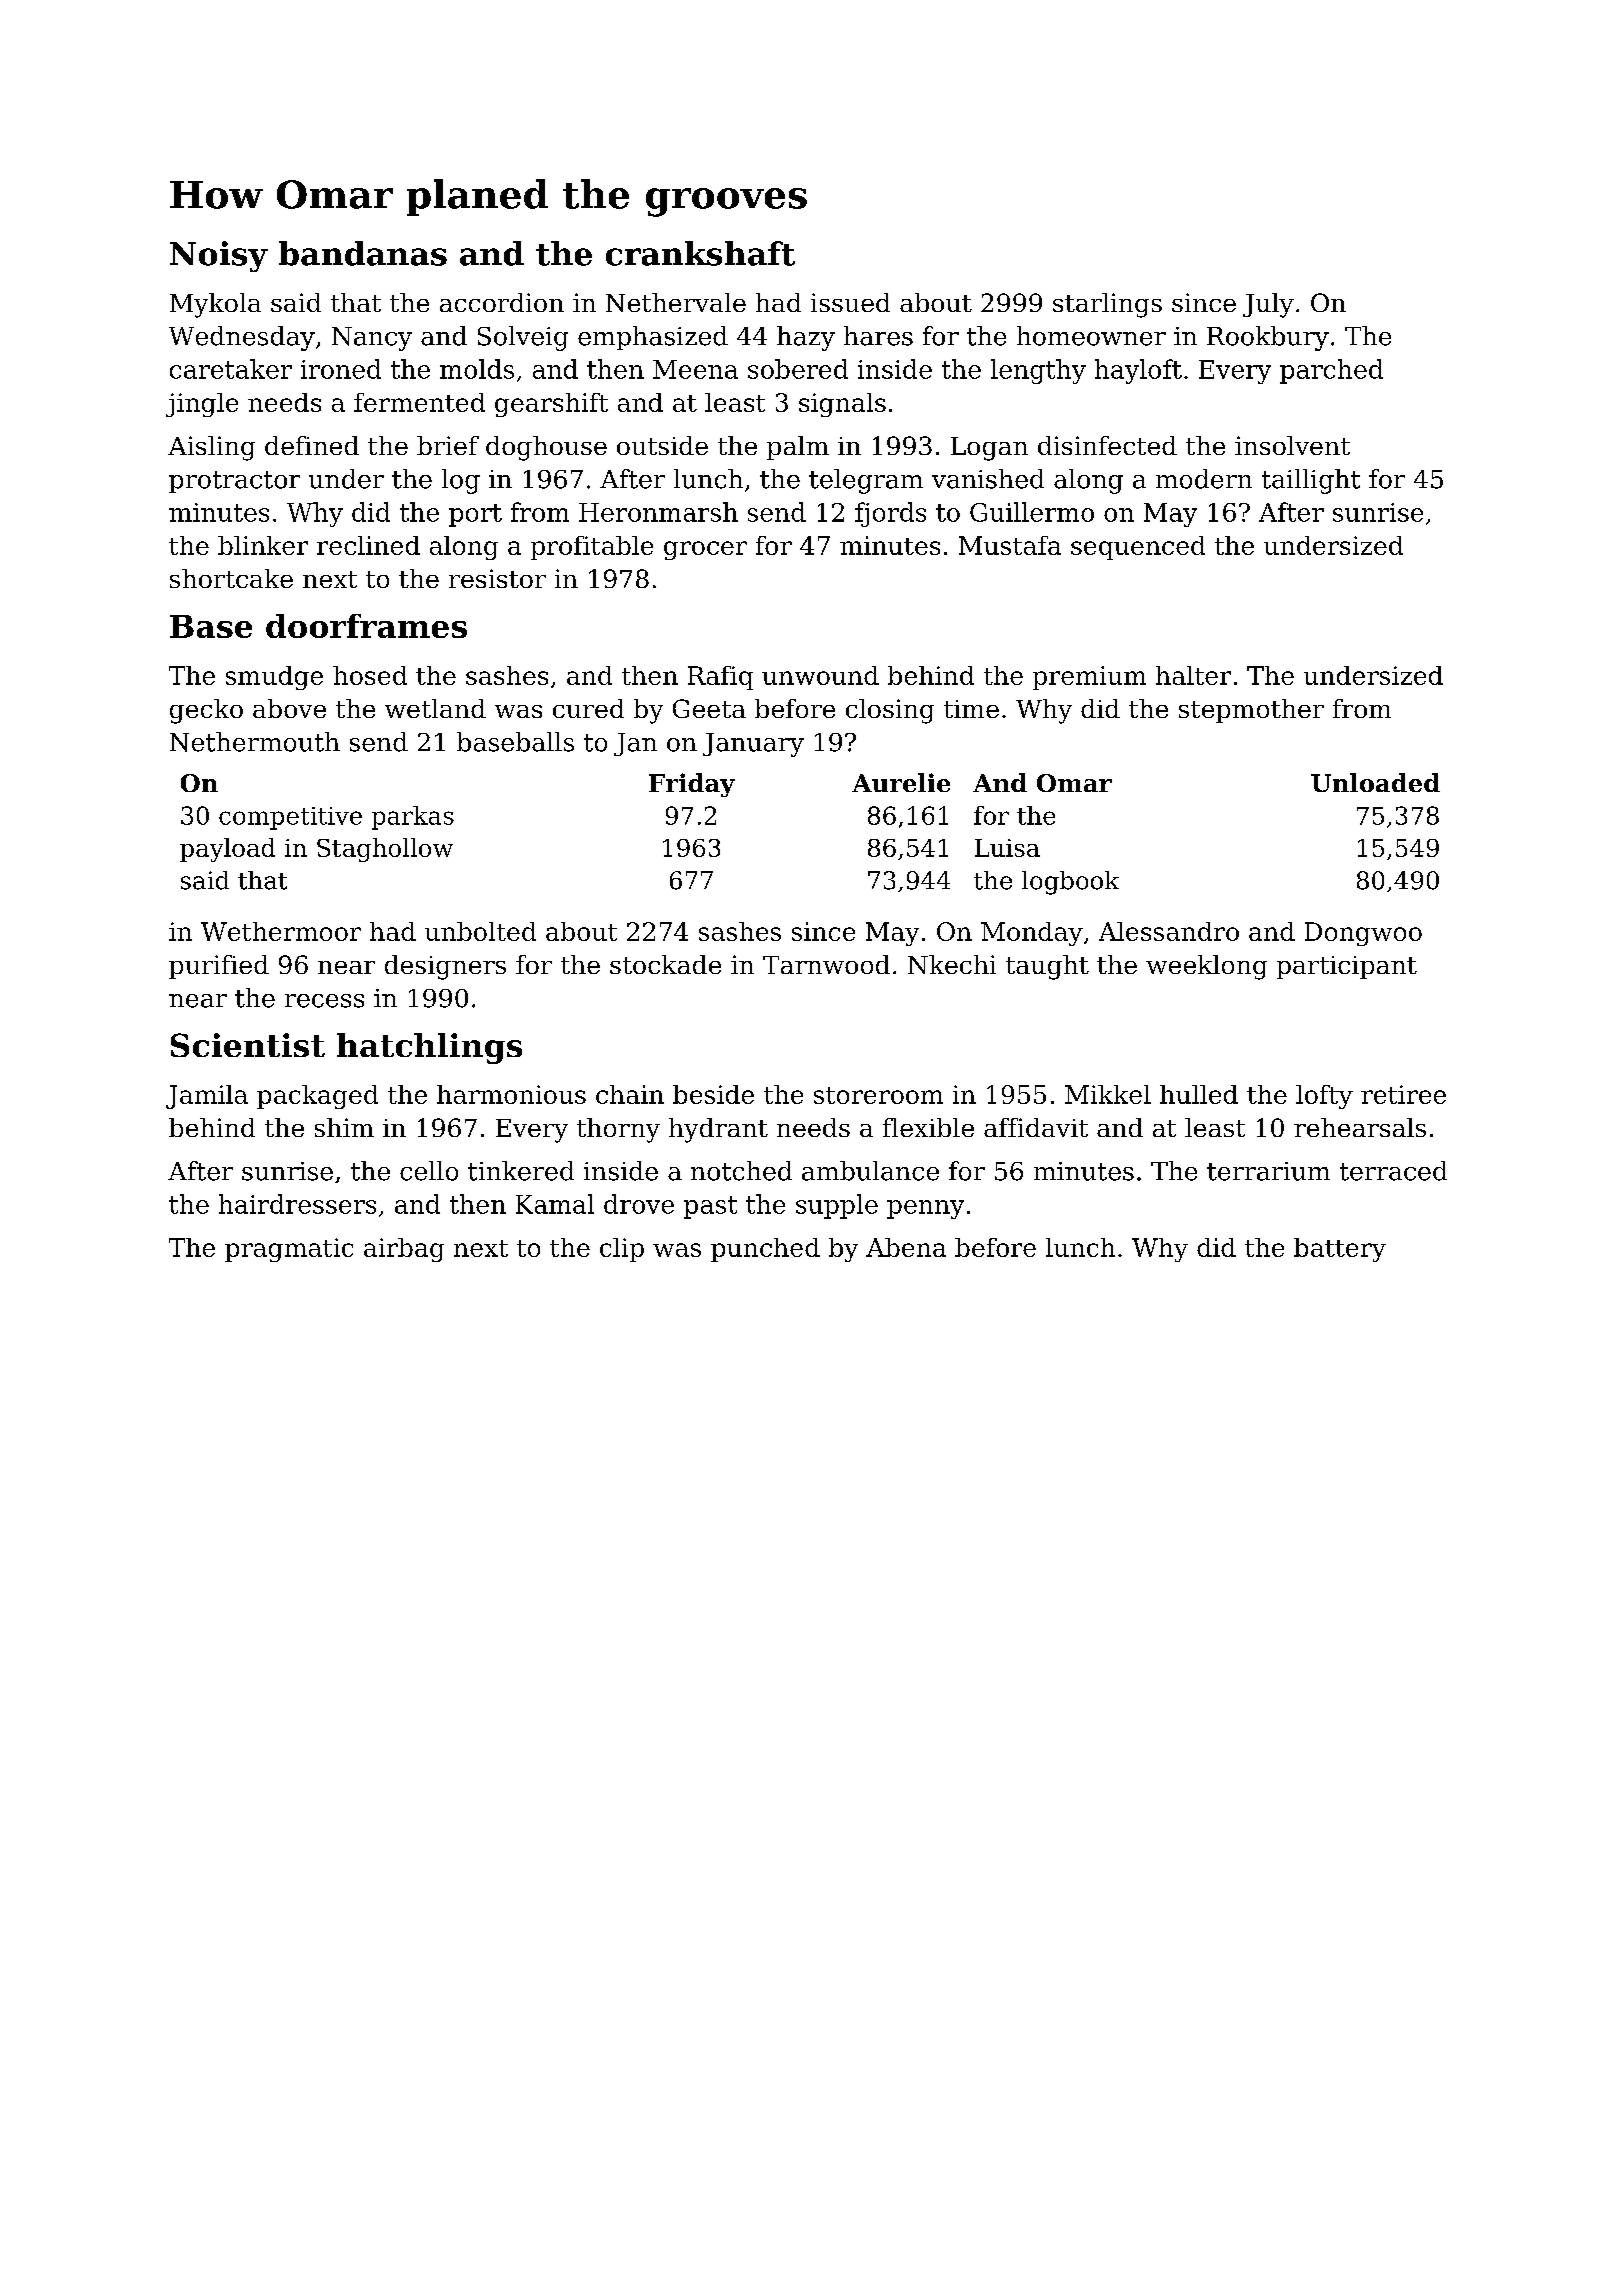 The height and width of the screenshot is (2292, 1620). Describe the element at coordinates (219, 256) in the screenshot. I see `Noisy` at that location.
